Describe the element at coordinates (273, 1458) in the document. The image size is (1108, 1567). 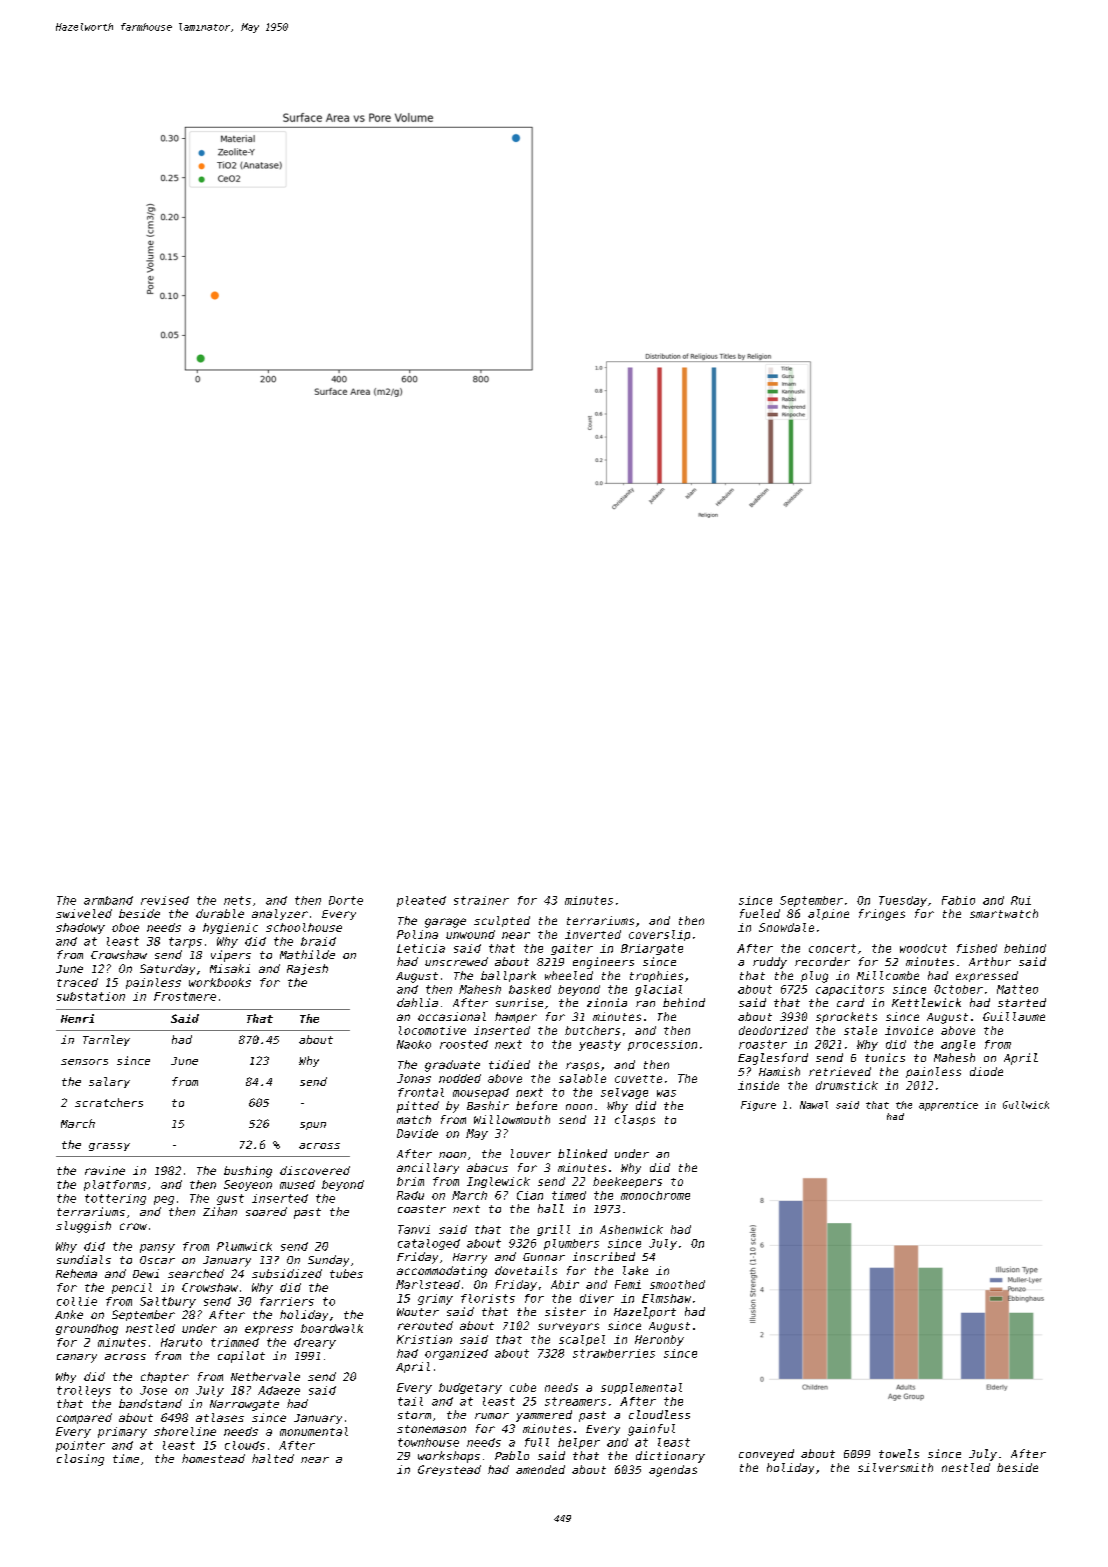
I see `halted` at that location.
